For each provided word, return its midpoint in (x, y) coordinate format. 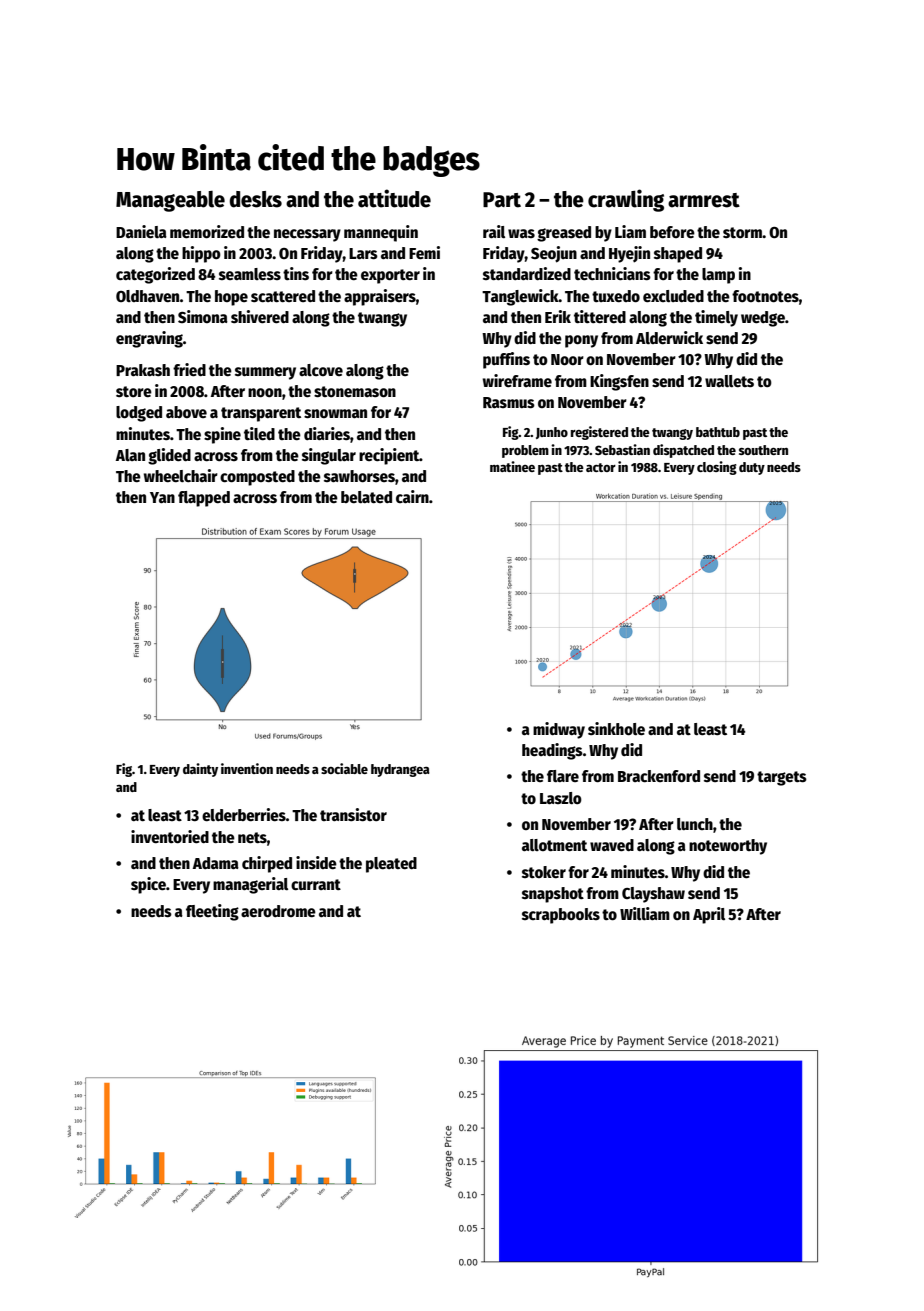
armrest (704, 200)
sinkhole (616, 729)
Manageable (170, 201)
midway (559, 730)
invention (247, 768)
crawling (626, 200)
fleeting (212, 912)
